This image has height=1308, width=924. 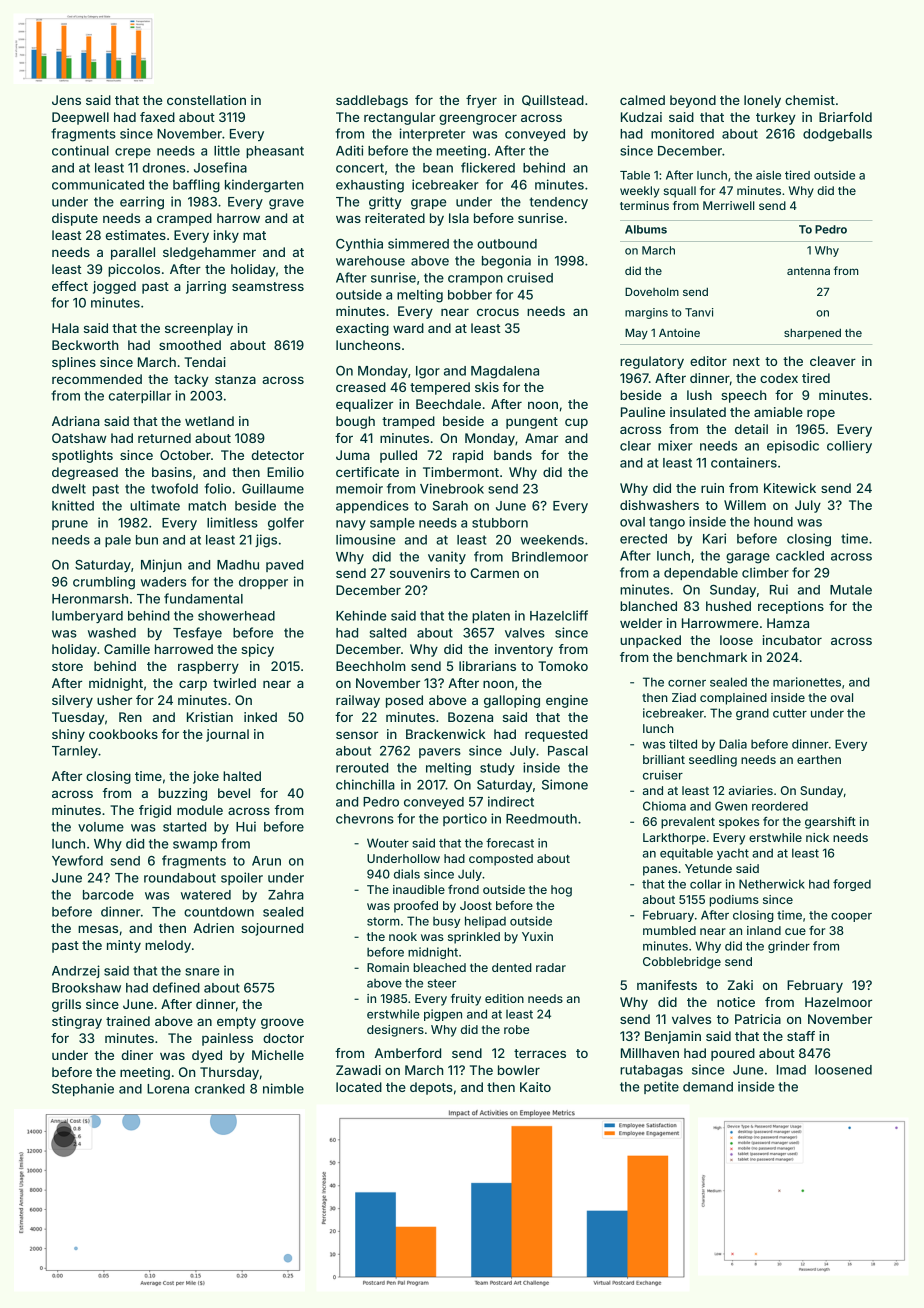 What do you see at coordinates (65, 328) in the image?
I see `Hala` at bounding box center [65, 328].
